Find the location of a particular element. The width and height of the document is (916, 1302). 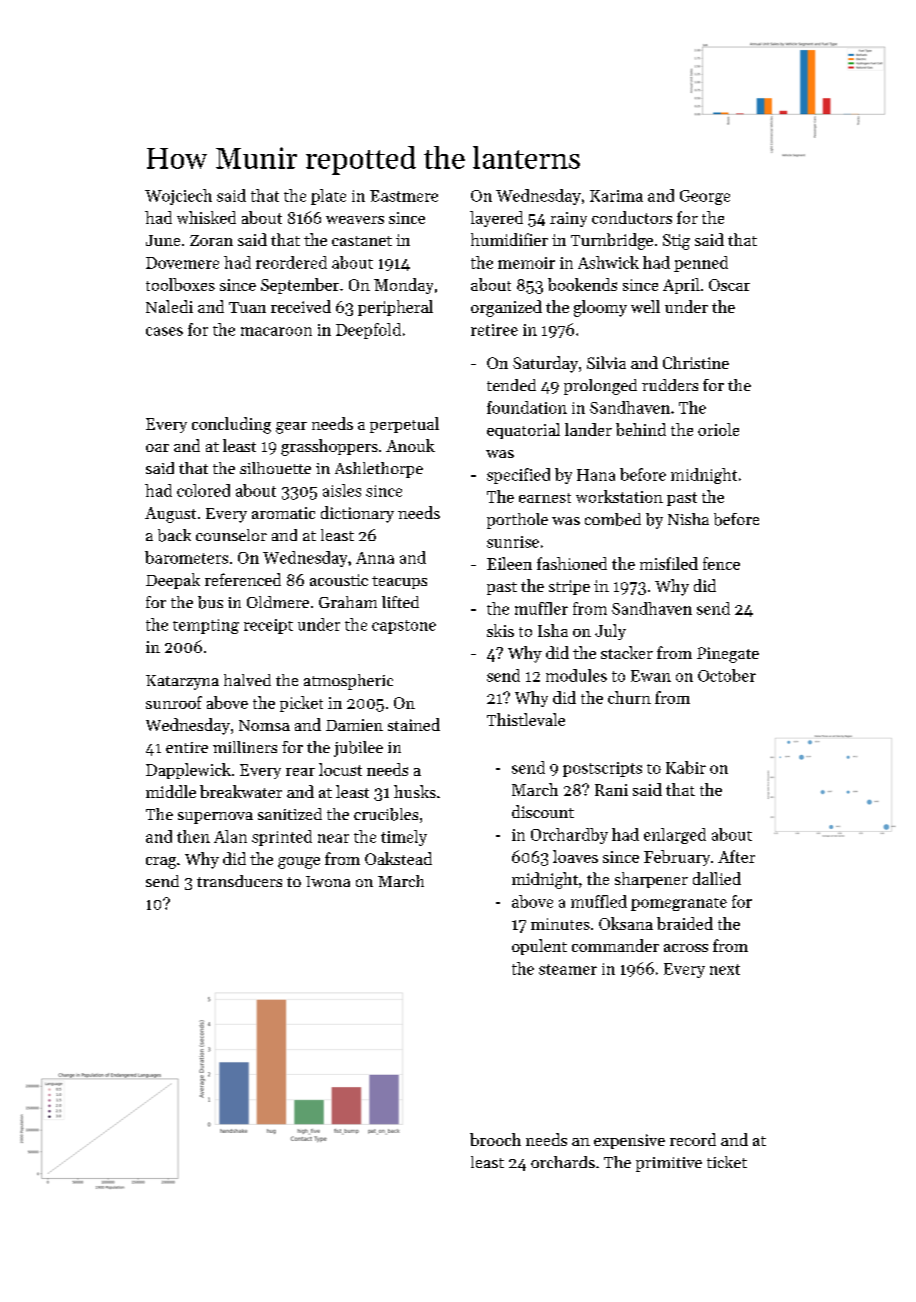

George is located at coordinates (705, 197).
